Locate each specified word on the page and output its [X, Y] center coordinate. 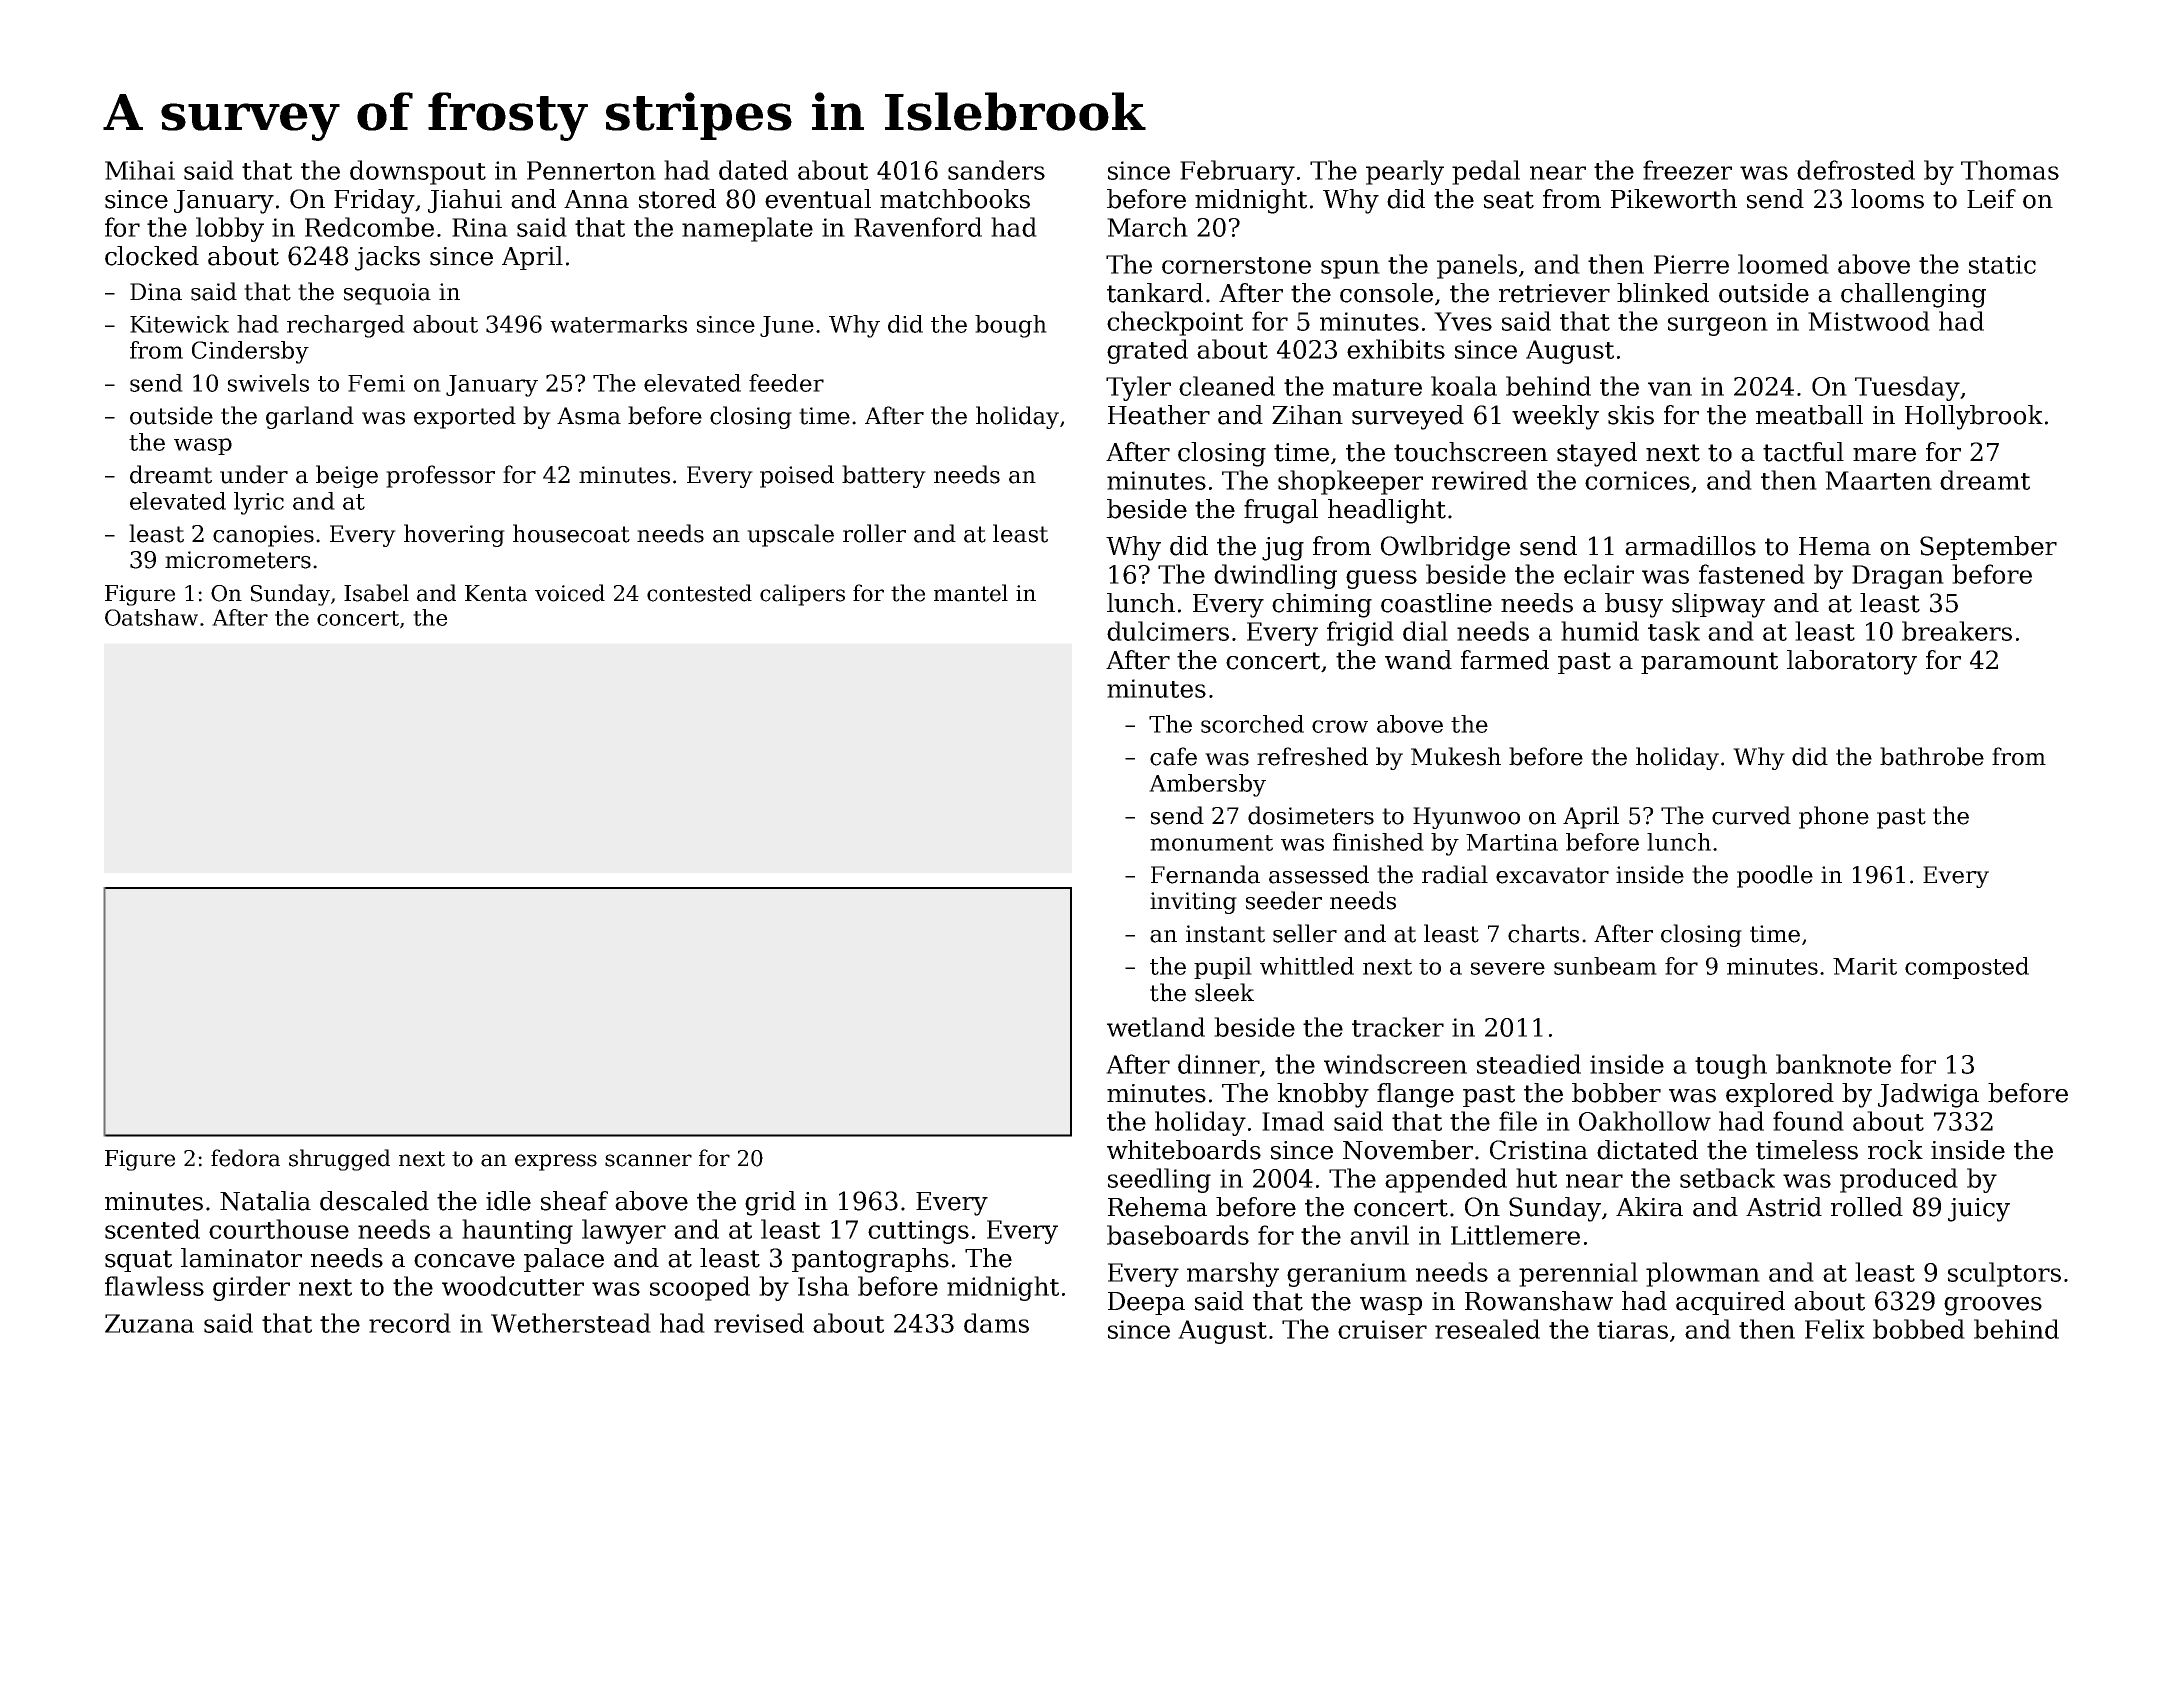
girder [251, 1288]
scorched [1252, 724]
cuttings [918, 1232]
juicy [1979, 1210]
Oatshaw [151, 617]
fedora [245, 1158]
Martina [1512, 842]
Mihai [140, 170]
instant [1225, 934]
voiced [570, 593]
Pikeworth [1674, 199]
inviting [1193, 903]
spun [1350, 269]
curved [1751, 815]
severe [1508, 968]
